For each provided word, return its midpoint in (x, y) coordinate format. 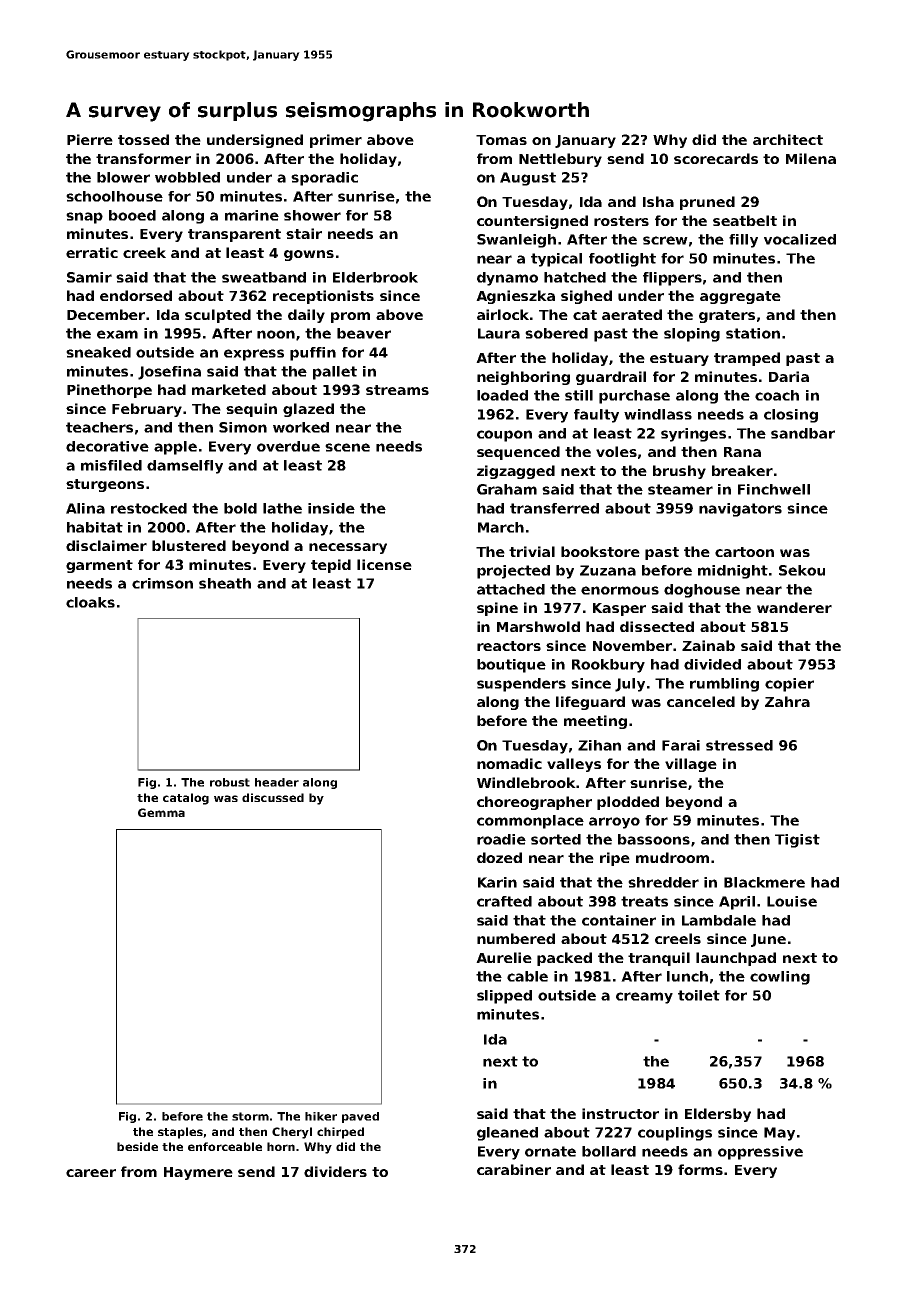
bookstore (600, 551)
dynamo (507, 279)
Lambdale (719, 920)
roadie (501, 839)
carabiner (514, 1169)
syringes (693, 435)
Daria (789, 376)
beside (137, 1146)
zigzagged (516, 472)
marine (252, 215)
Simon (243, 427)
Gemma (161, 812)
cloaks (90, 602)
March (501, 527)
